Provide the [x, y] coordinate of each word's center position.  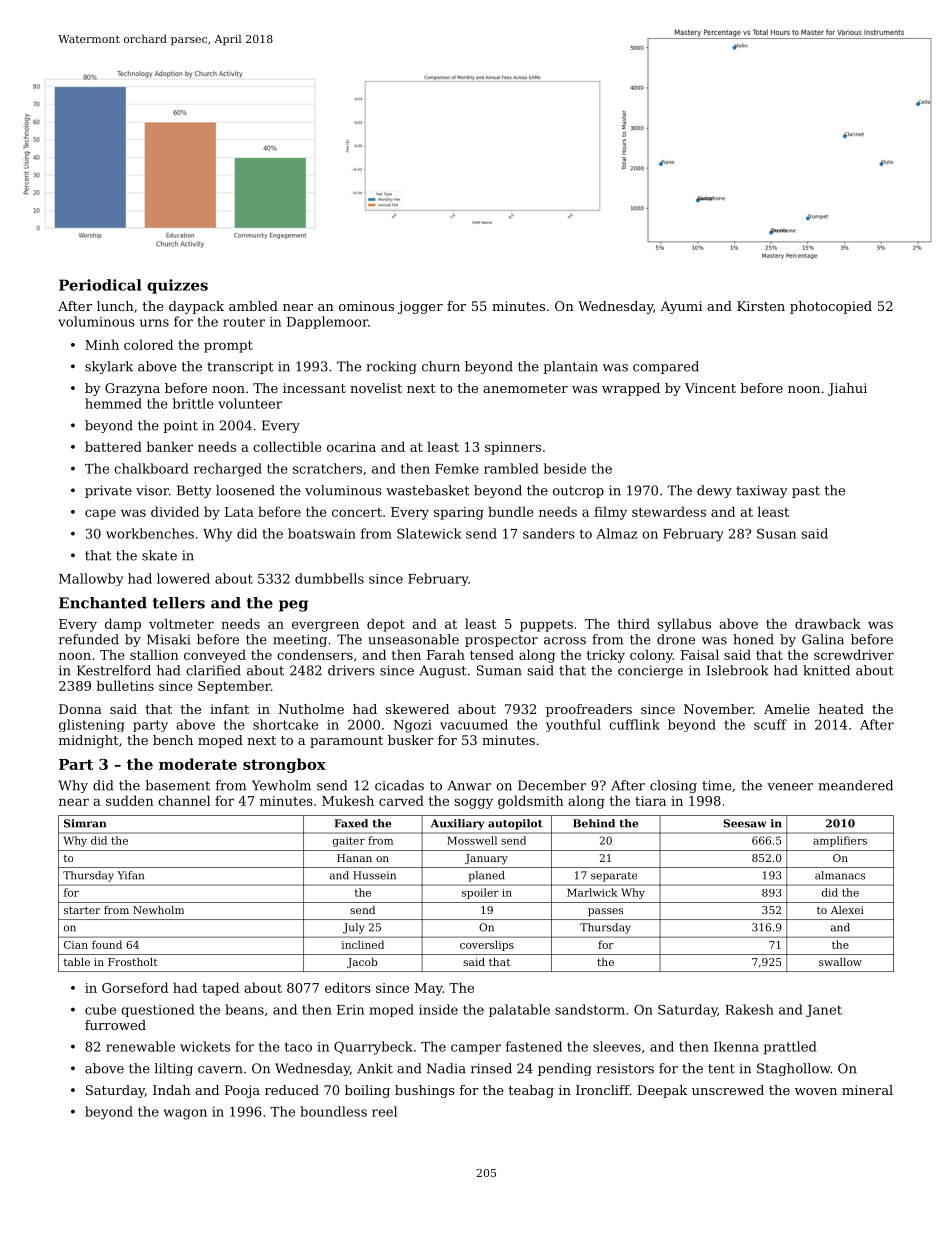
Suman [499, 670]
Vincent [710, 388]
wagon [185, 1114]
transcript [240, 367]
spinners [513, 448]
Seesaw [745, 823]
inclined [363, 944]
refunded [89, 639]
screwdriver [854, 654]
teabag [531, 1091]
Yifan [130, 875]
